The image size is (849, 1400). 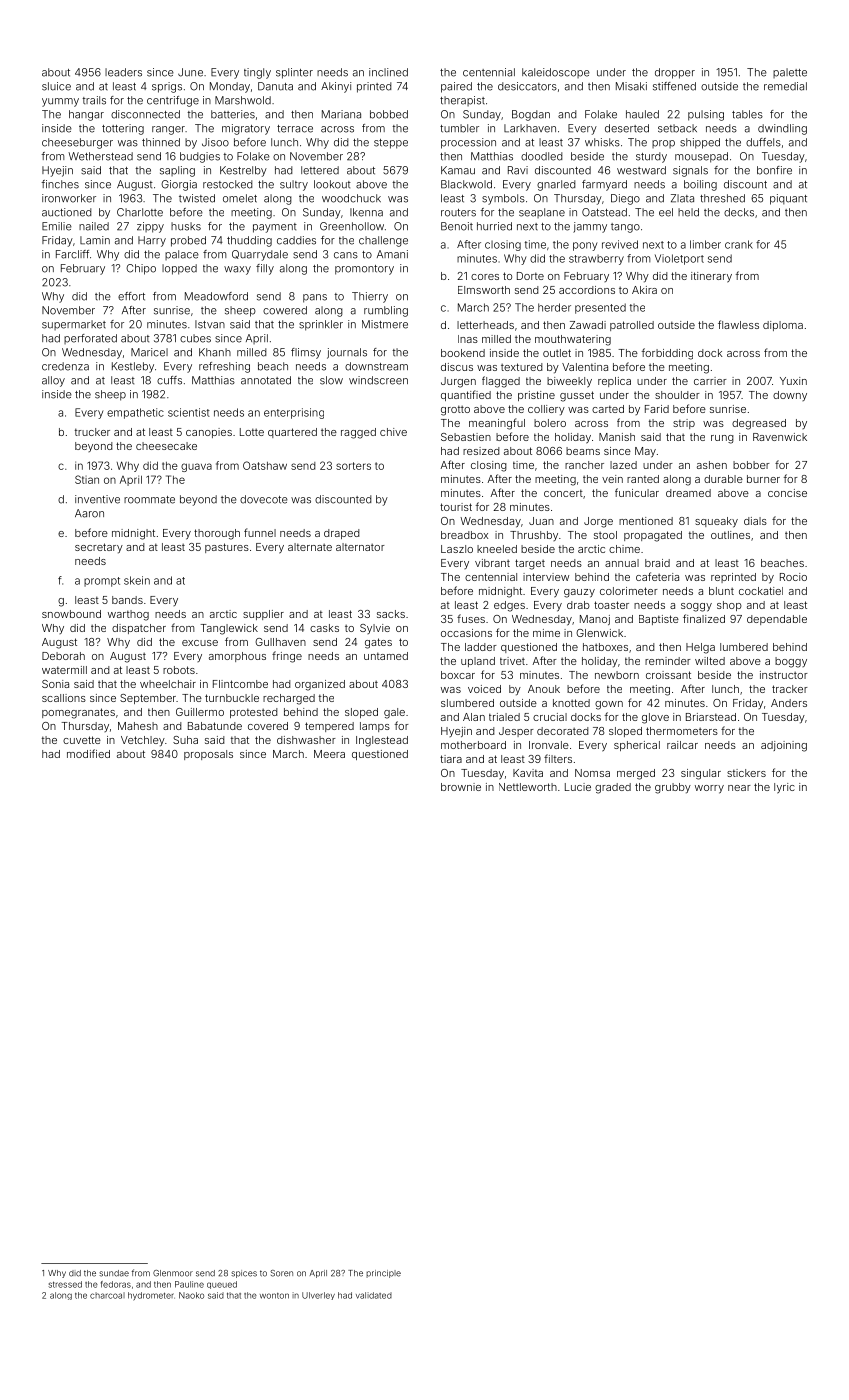 What do you see at coordinates (484, 290) in the screenshot?
I see `Elmsworth` at bounding box center [484, 290].
